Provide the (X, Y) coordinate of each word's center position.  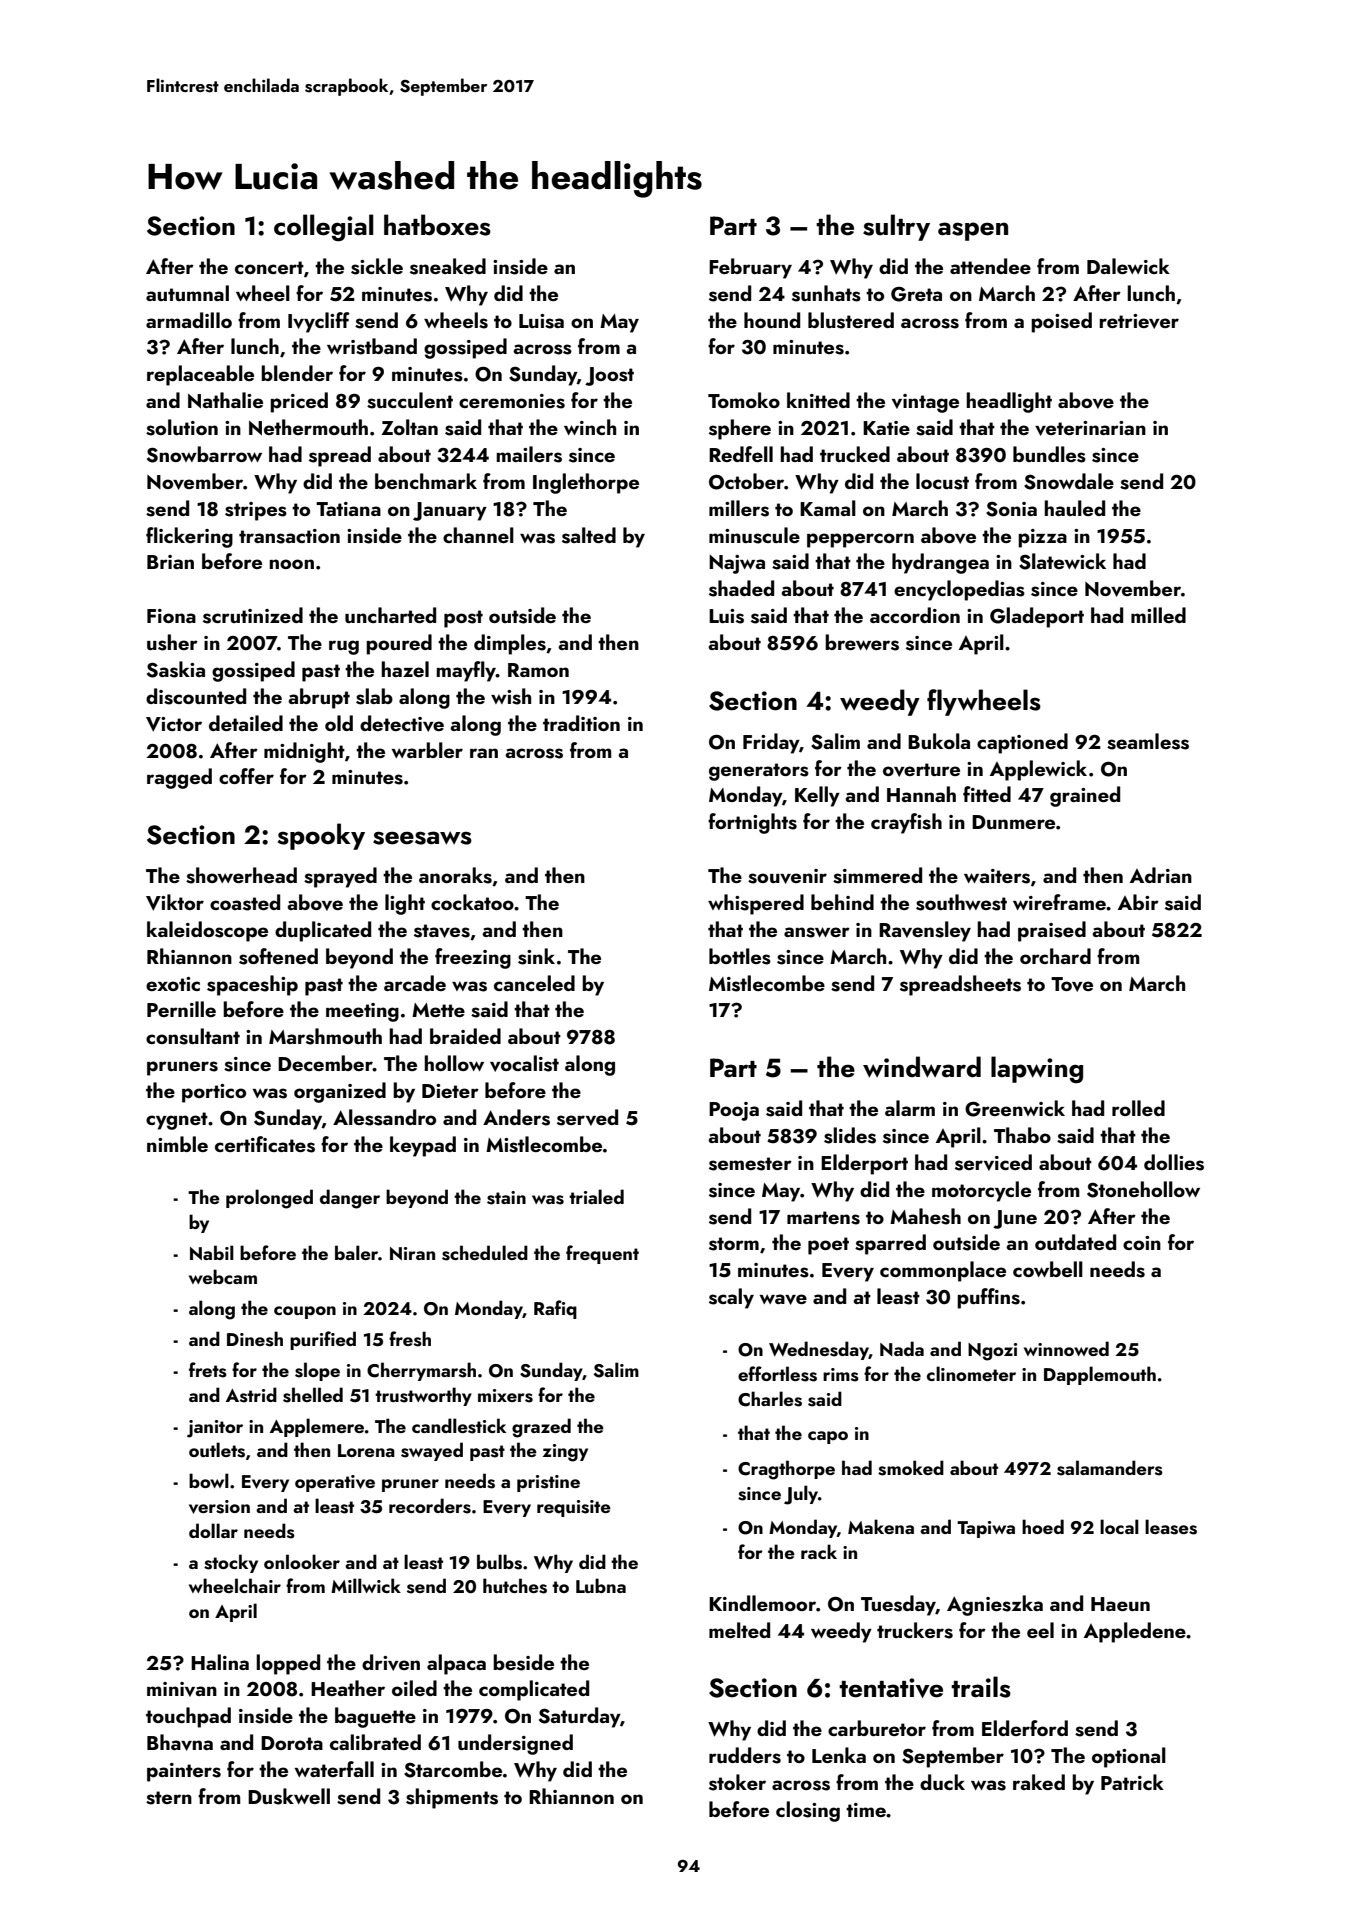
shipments (452, 1798)
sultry (896, 227)
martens (823, 1218)
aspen (973, 231)
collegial (324, 228)
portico (214, 1093)
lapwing (1037, 1070)
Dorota (292, 1743)
